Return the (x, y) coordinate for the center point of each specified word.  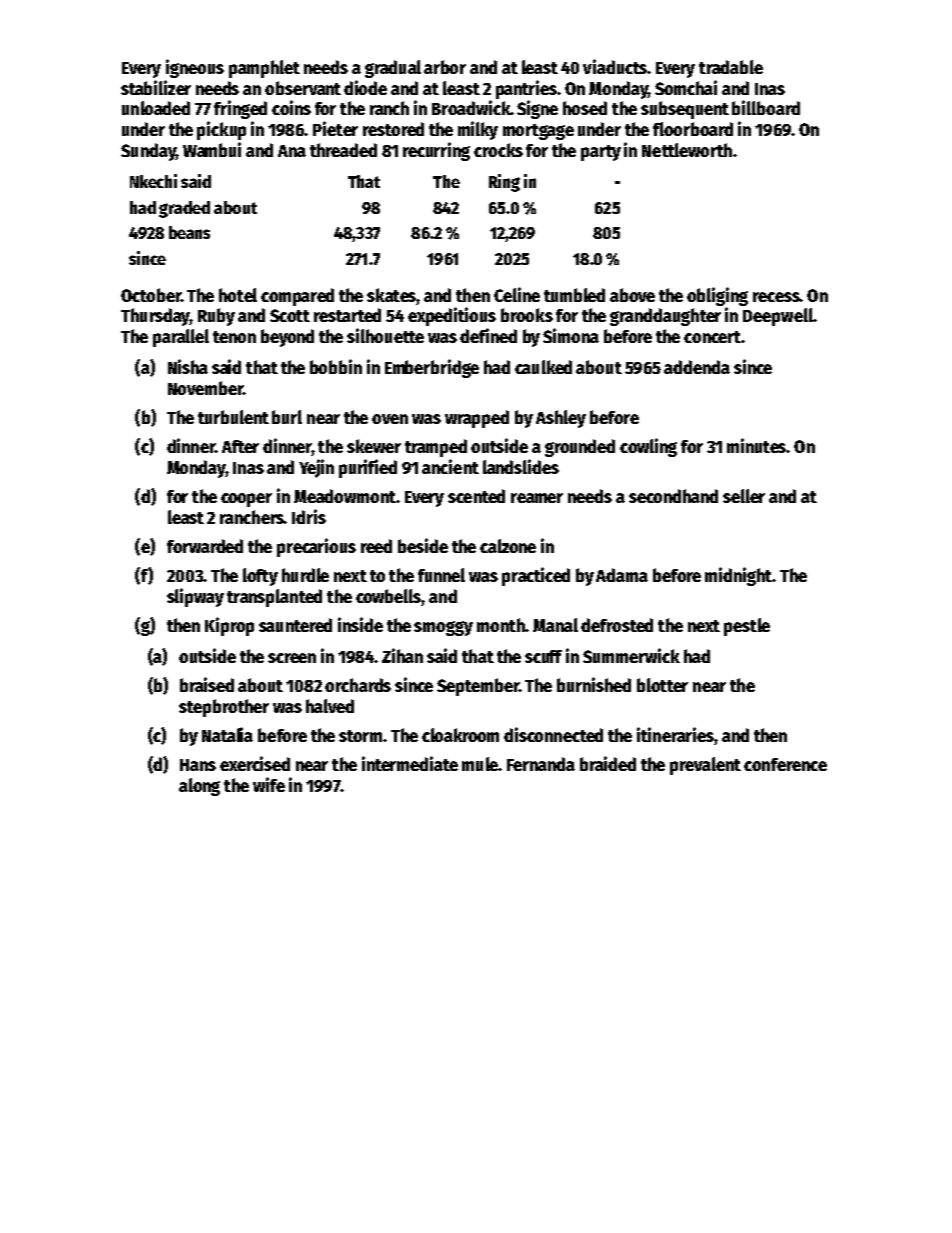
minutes (757, 445)
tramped (436, 448)
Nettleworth (687, 150)
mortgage (538, 132)
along (199, 787)
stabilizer (156, 87)
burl (287, 417)
